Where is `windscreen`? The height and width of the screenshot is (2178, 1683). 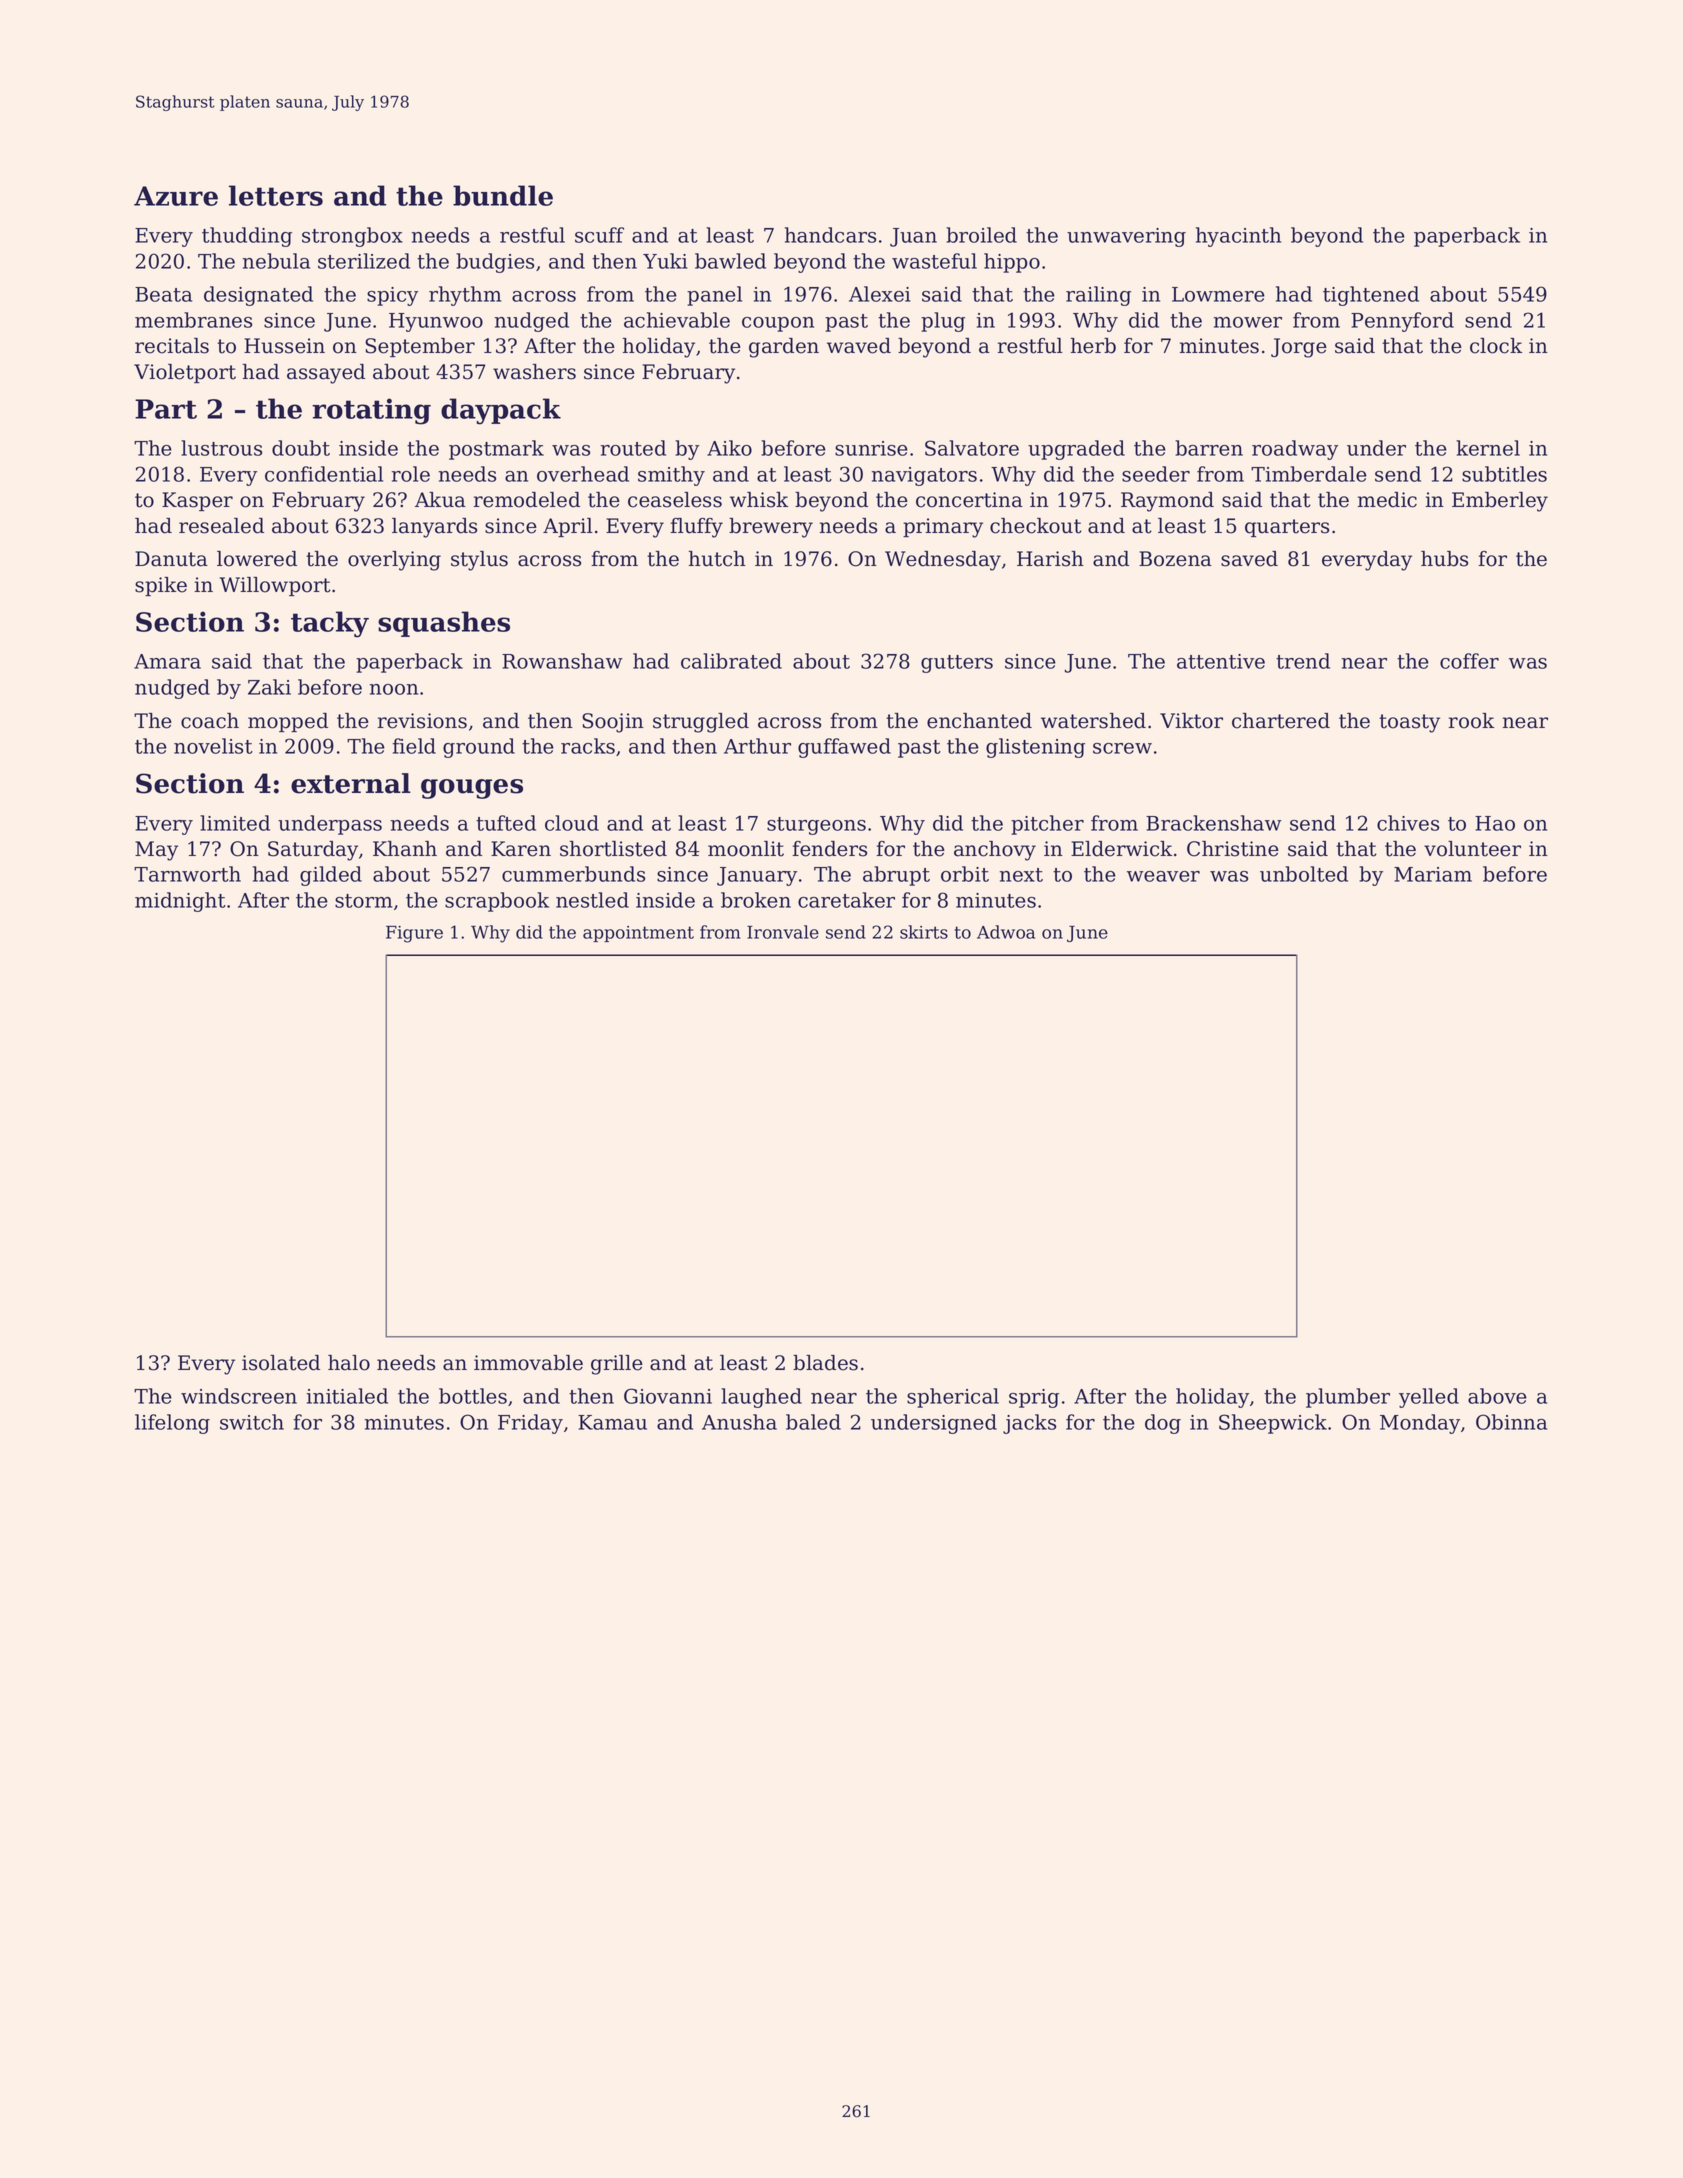 windscreen is located at coordinates (239, 1396).
